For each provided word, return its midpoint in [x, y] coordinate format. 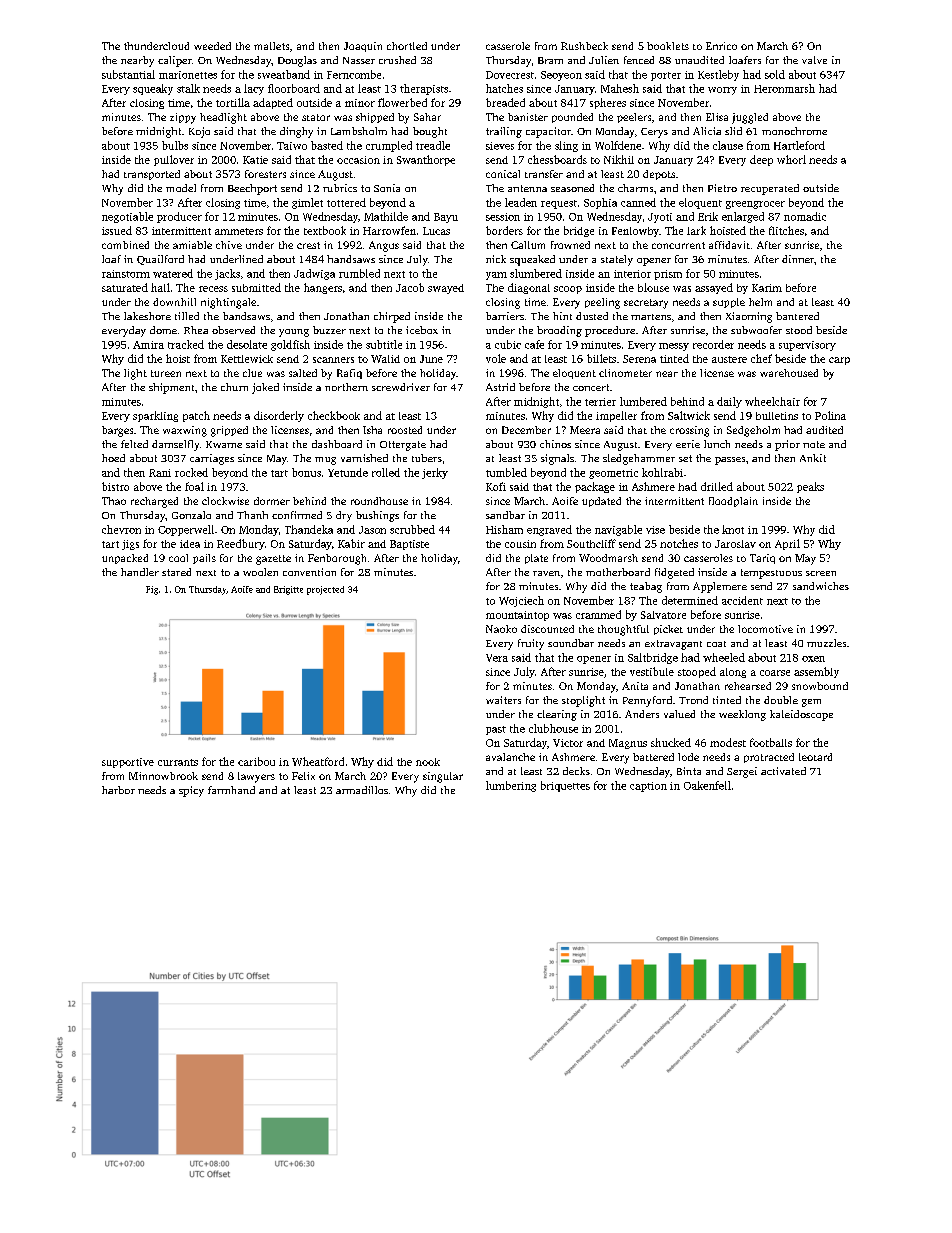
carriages [212, 459]
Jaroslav [735, 544]
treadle [433, 145]
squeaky [153, 89]
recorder [713, 344]
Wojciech [521, 601]
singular [443, 777]
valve [814, 60]
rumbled [359, 273]
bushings [377, 516]
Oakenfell [707, 785]
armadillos [362, 790]
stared [176, 572]
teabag [646, 587]
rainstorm [126, 274]
